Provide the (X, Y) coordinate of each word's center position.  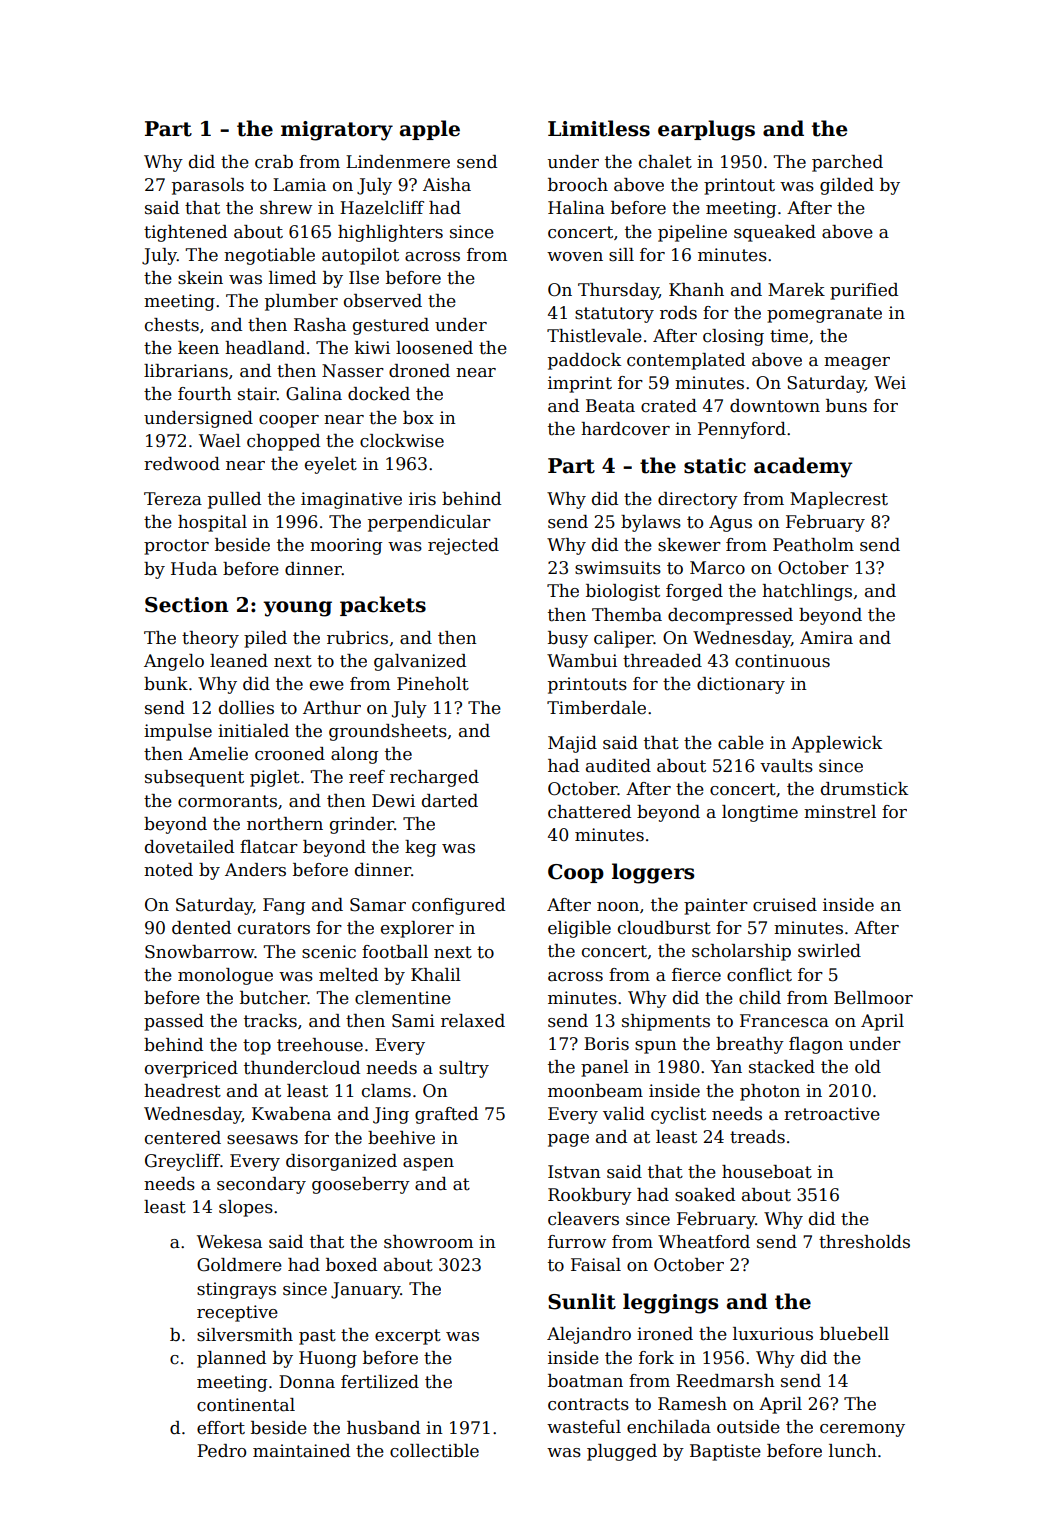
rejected (463, 546)
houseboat (767, 1172)
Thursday (618, 291)
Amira (826, 638)
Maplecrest (839, 500)
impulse (178, 732)
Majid (572, 744)
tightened (185, 233)
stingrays (236, 1290)
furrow (577, 1242)
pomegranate (824, 315)
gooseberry (361, 1185)
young (297, 609)
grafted (446, 1115)
